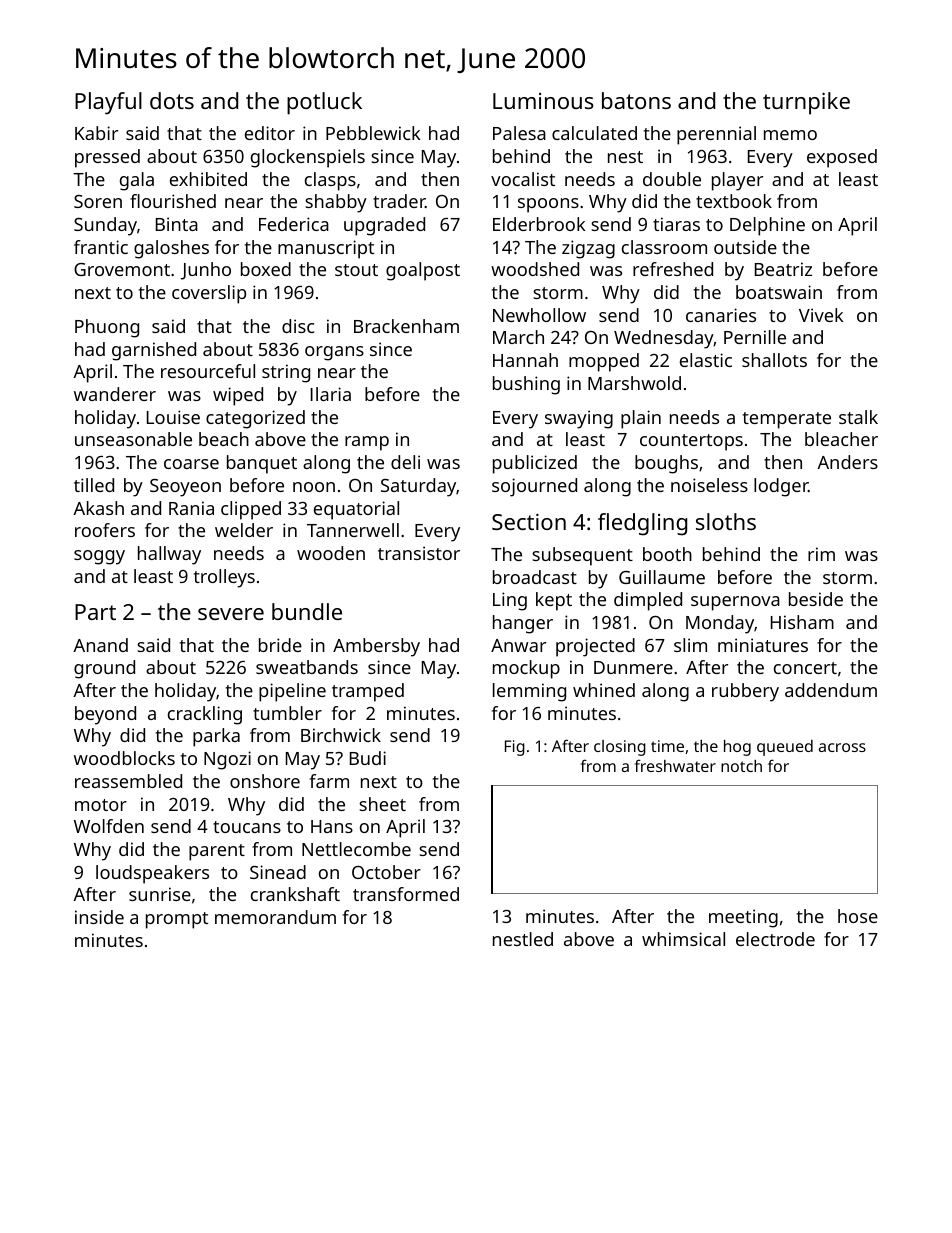  I want to click on welder, so click(244, 530).
